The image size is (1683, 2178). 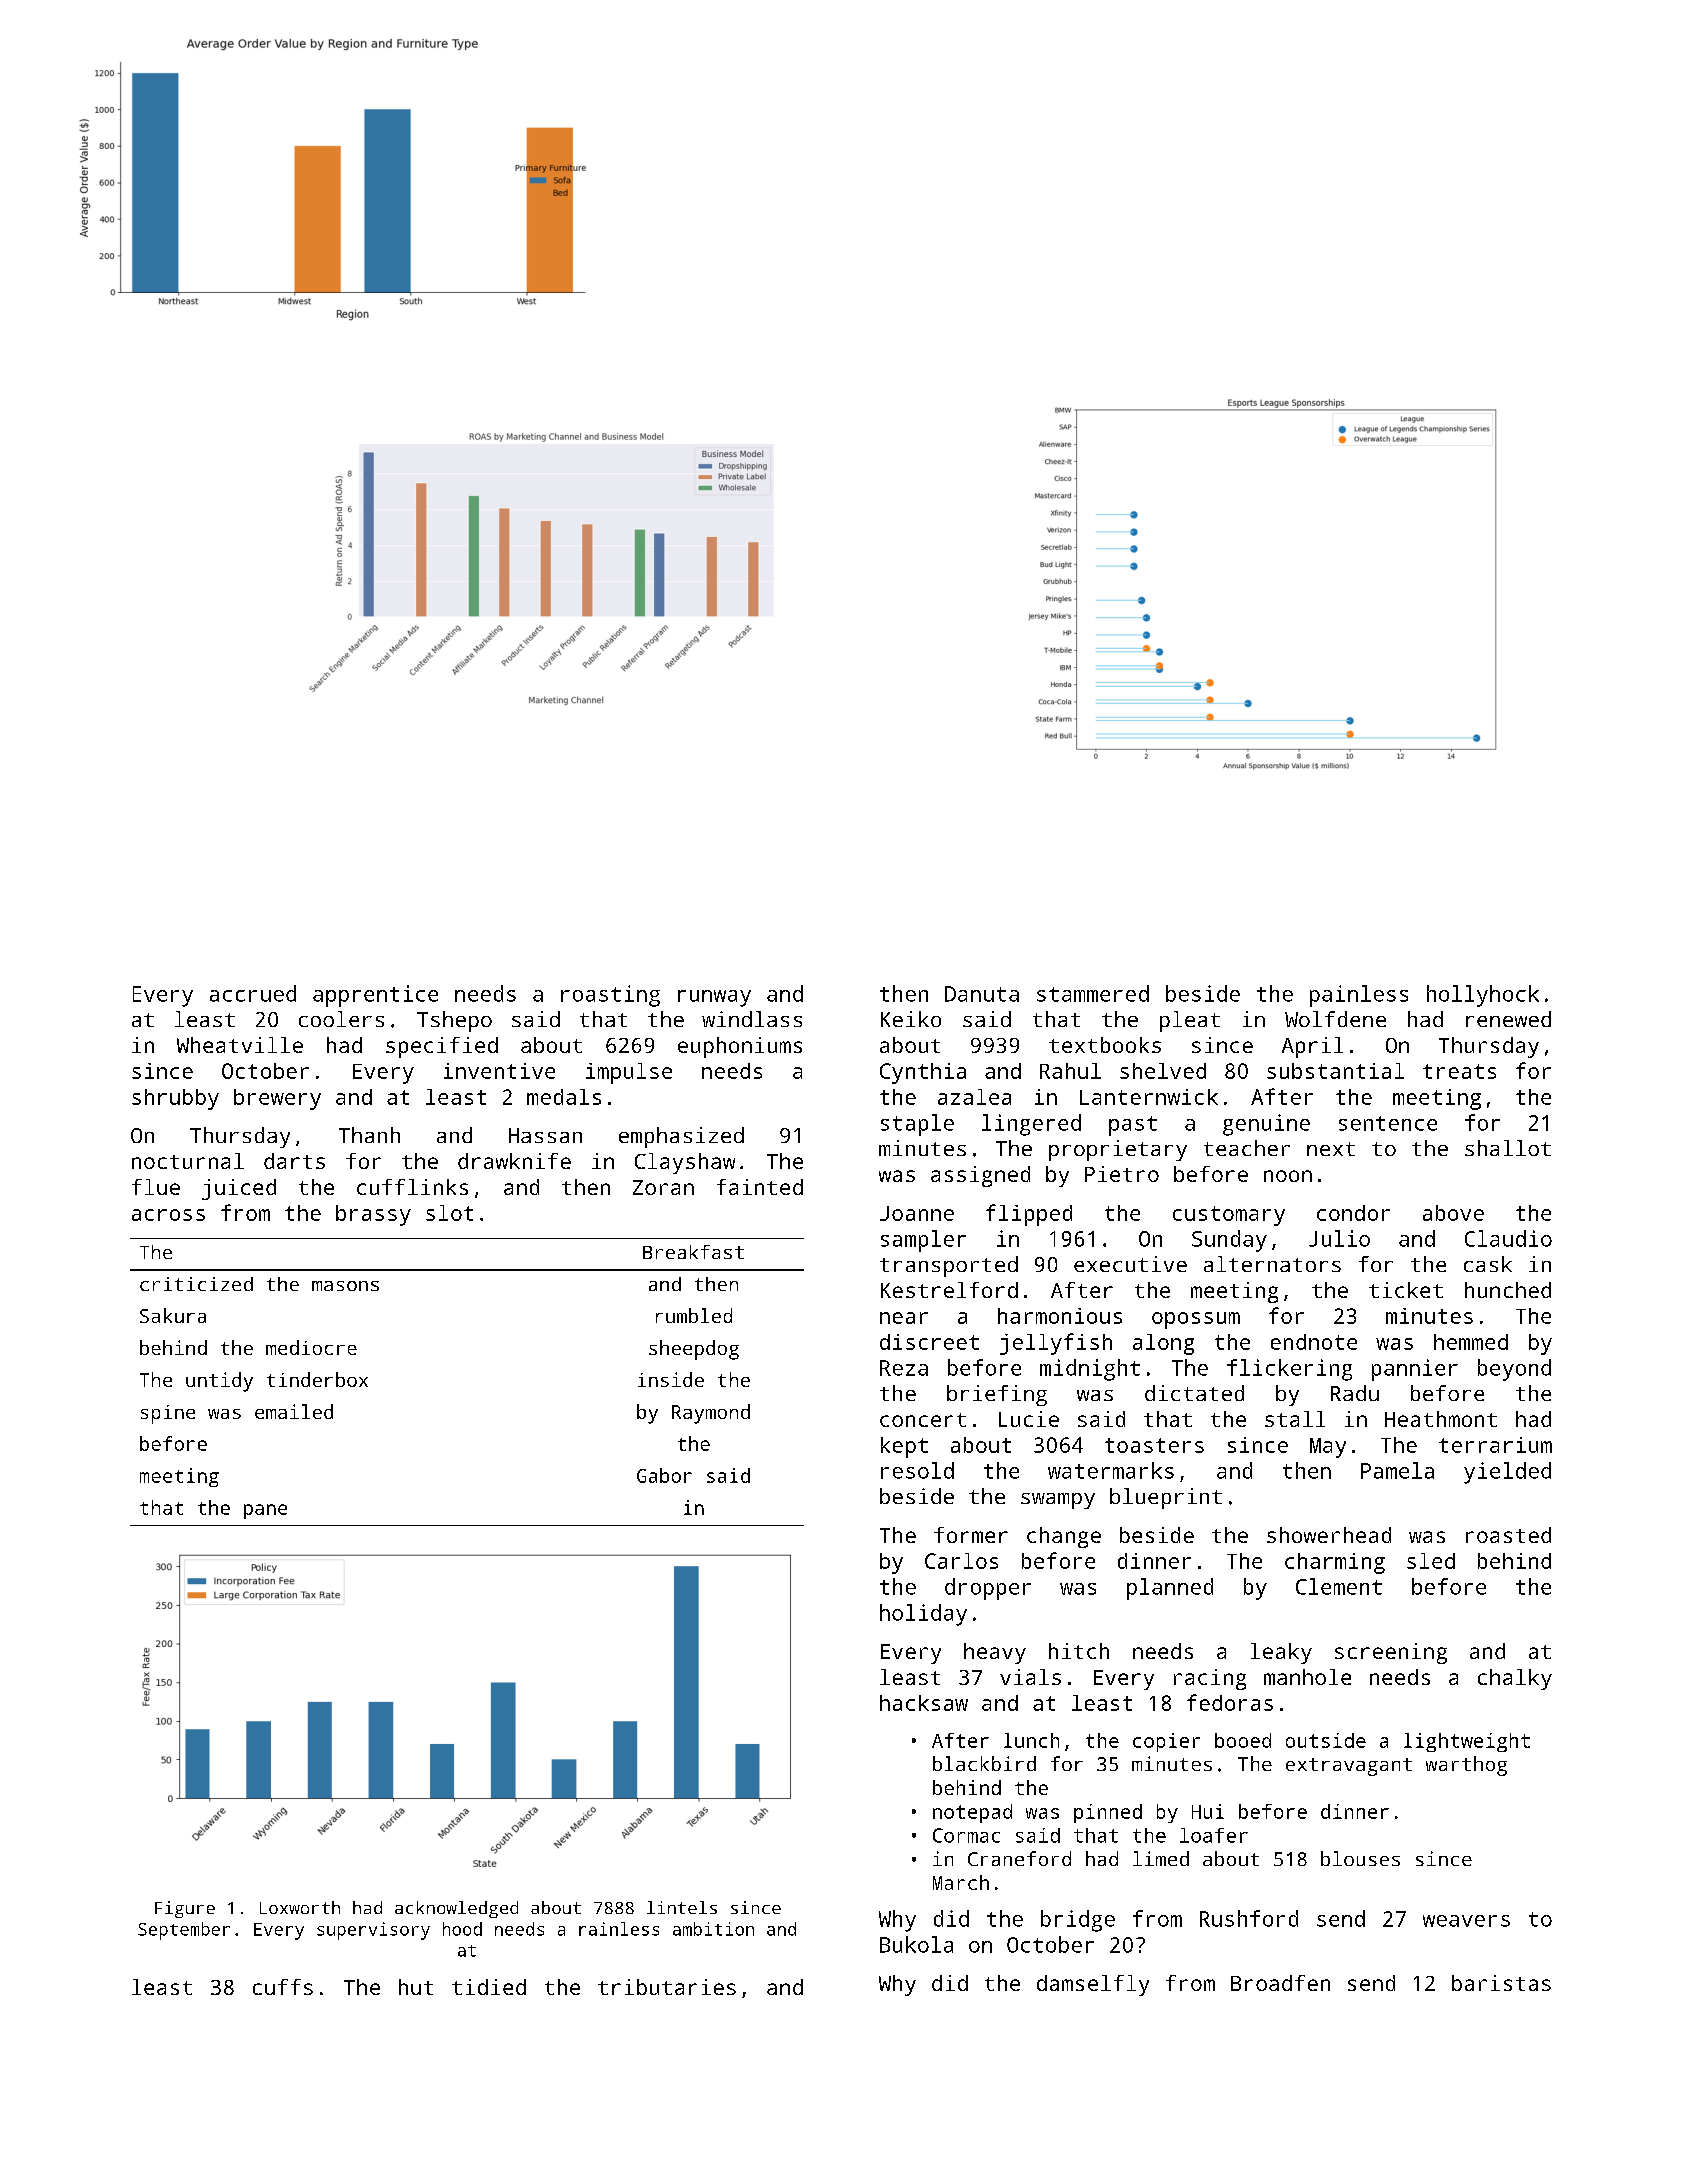 What do you see at coordinates (300, 1907) in the document?
I see `Loxworth` at bounding box center [300, 1907].
